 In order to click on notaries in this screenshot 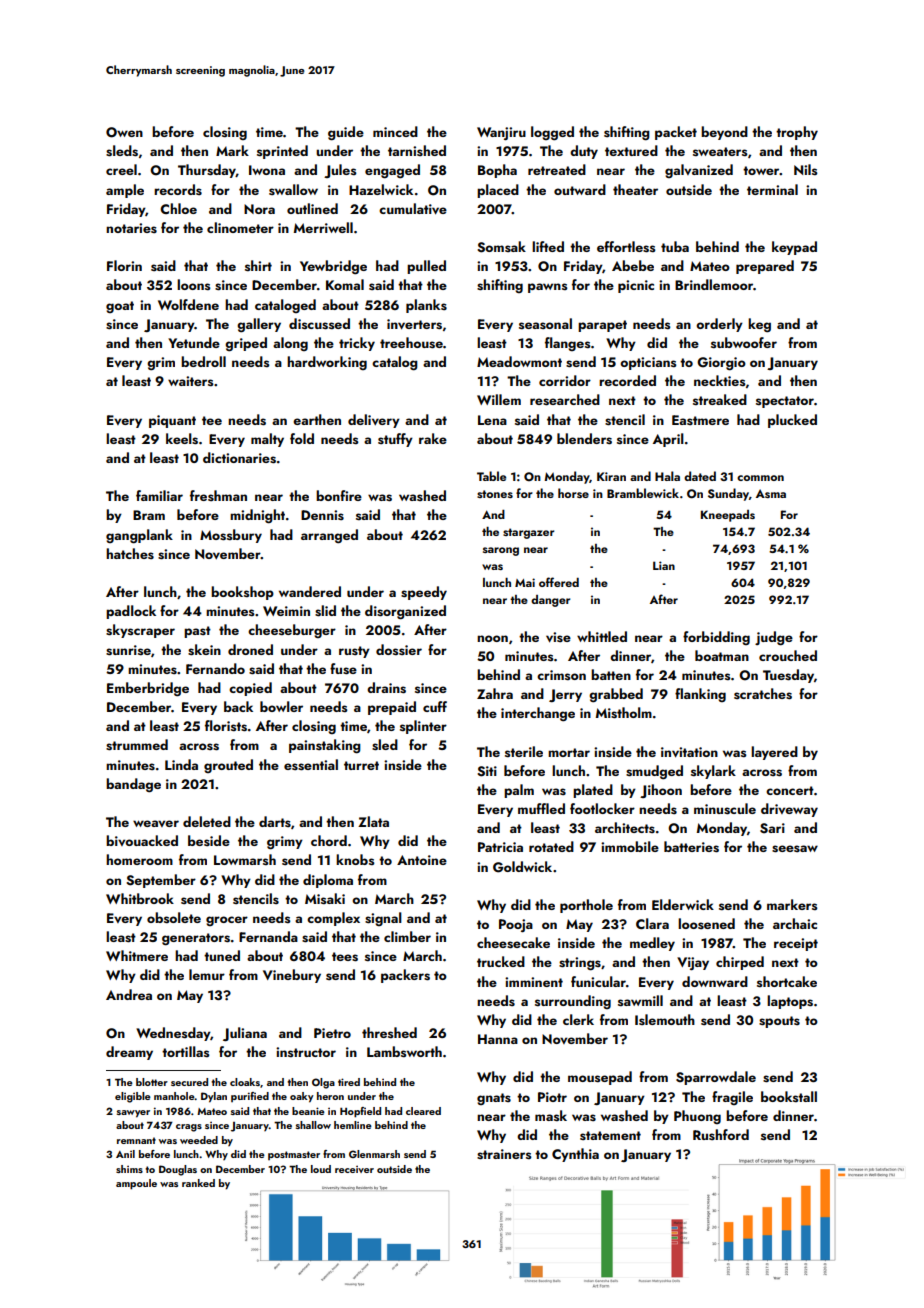, I will do `click(131, 228)`.
